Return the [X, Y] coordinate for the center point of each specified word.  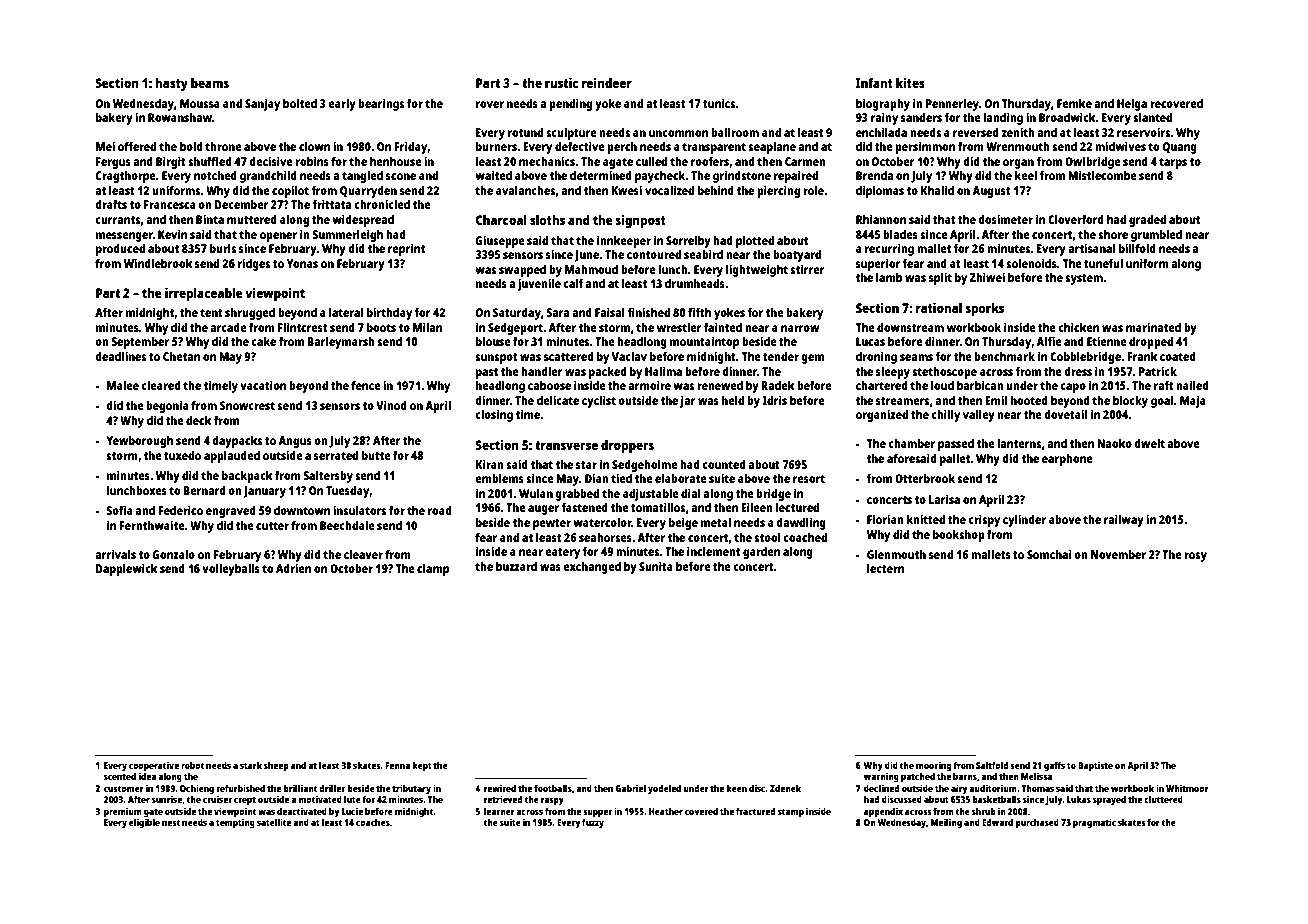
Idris [774, 400]
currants [118, 220]
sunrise [167, 799]
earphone [1067, 460]
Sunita [656, 566]
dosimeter [1005, 219]
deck [199, 420]
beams [210, 82]
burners [496, 146]
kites [910, 82]
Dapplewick [127, 569]
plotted [755, 242]
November [1118, 554]
